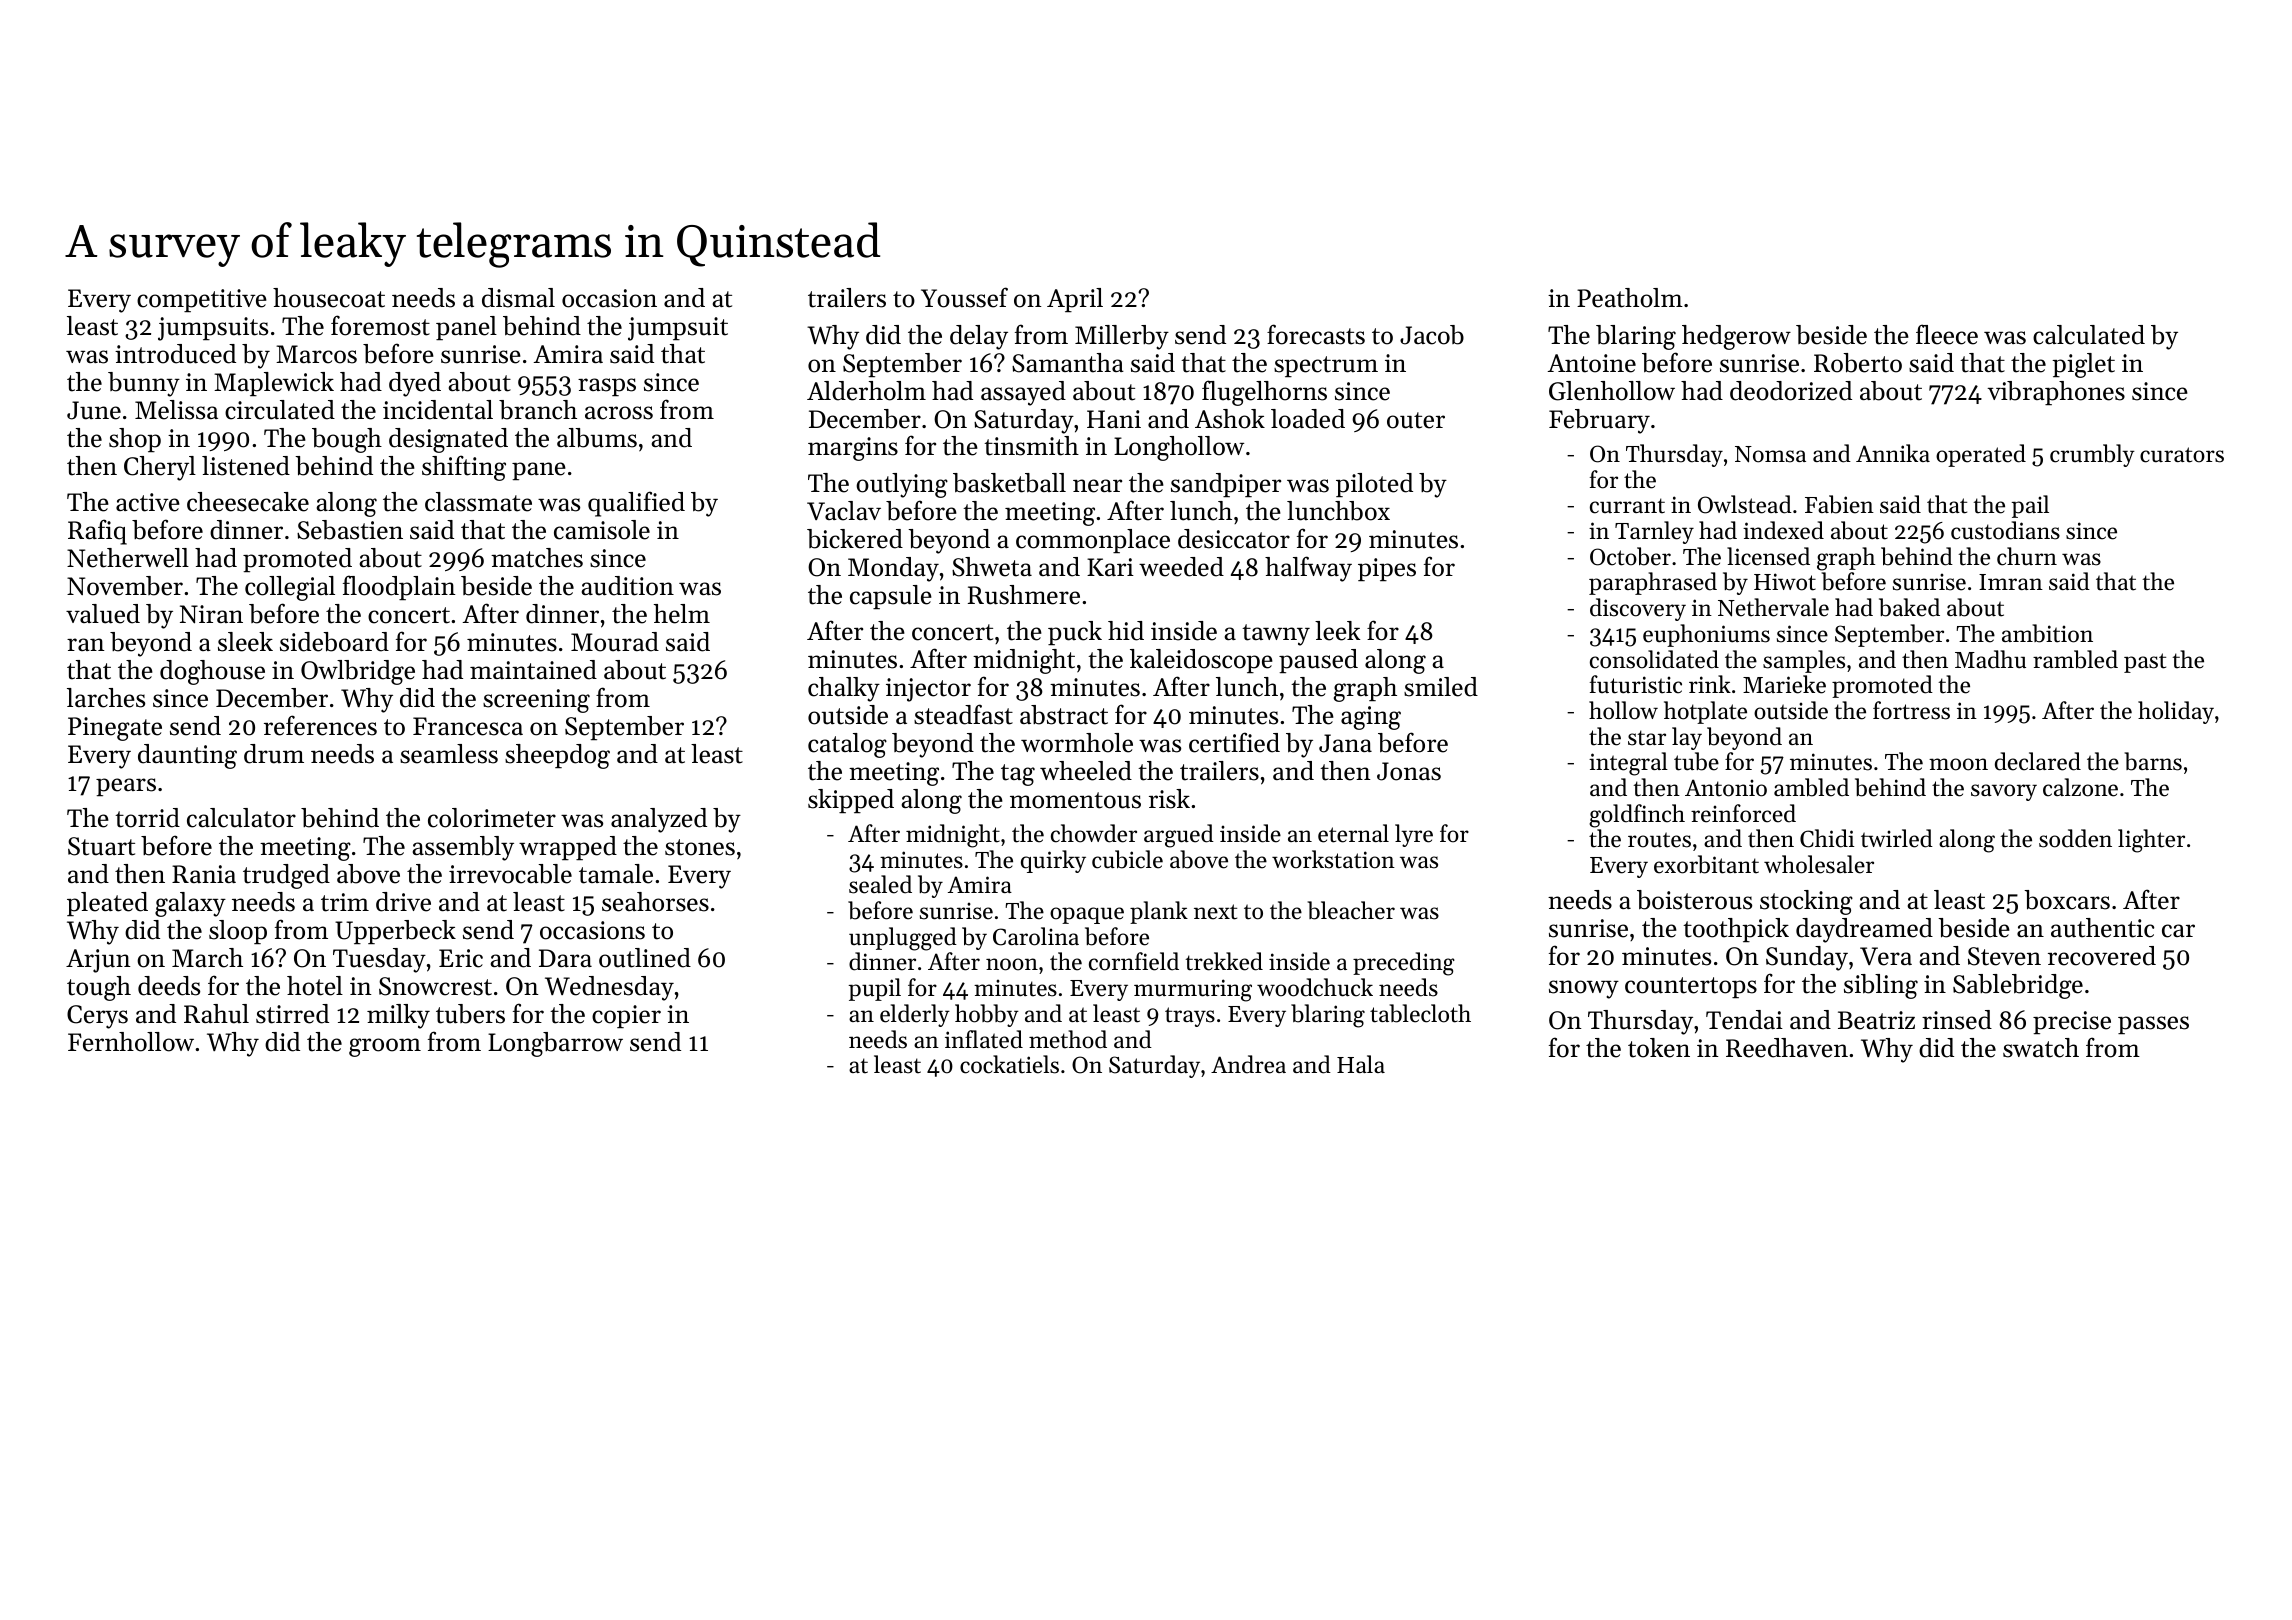 This screenshot has width=2292, height=1620. Describe the element at coordinates (1911, 710) in the screenshot. I see `fortress` at that location.
